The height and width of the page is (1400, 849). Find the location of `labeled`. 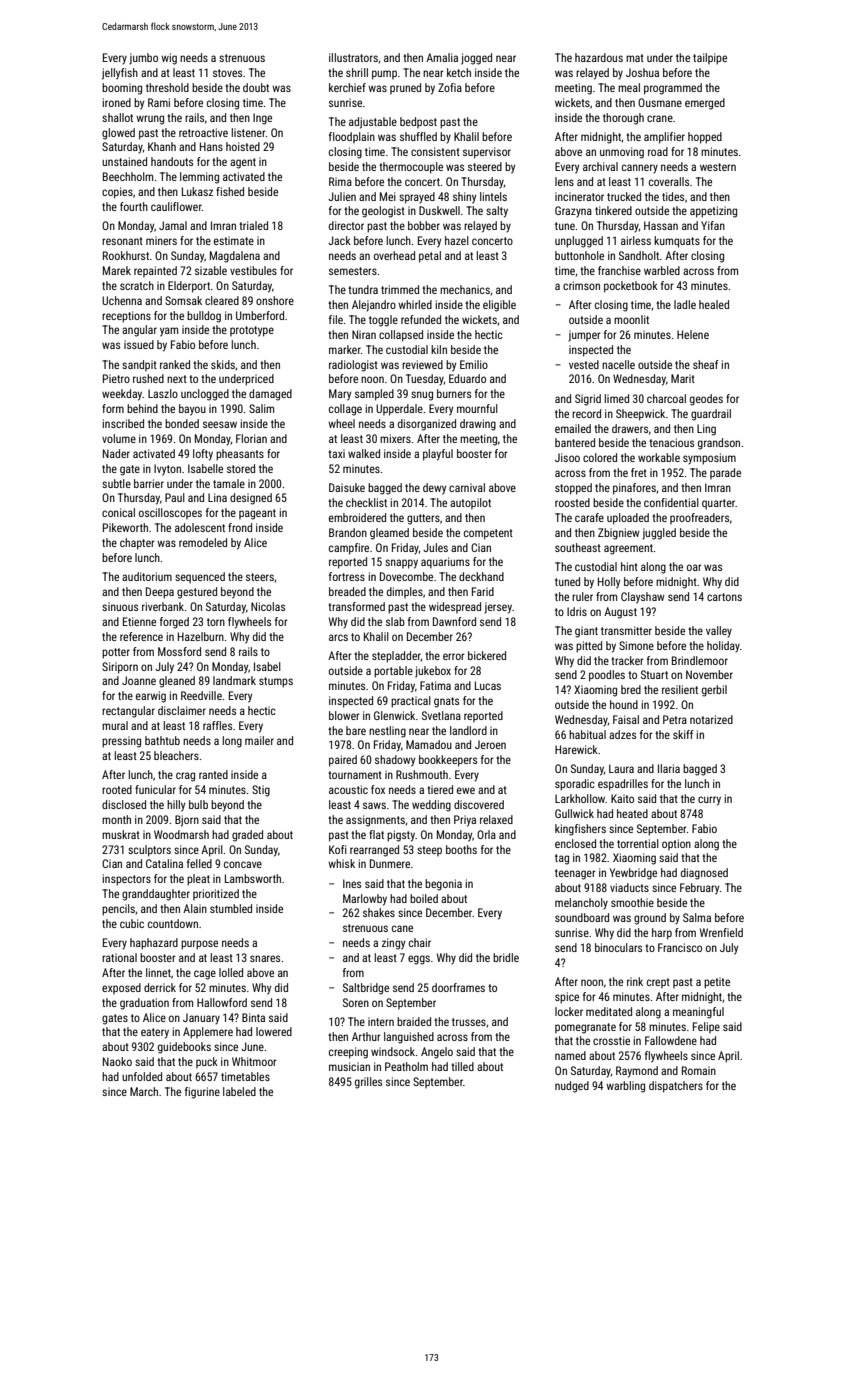

labeled is located at coordinates (239, 1091).
